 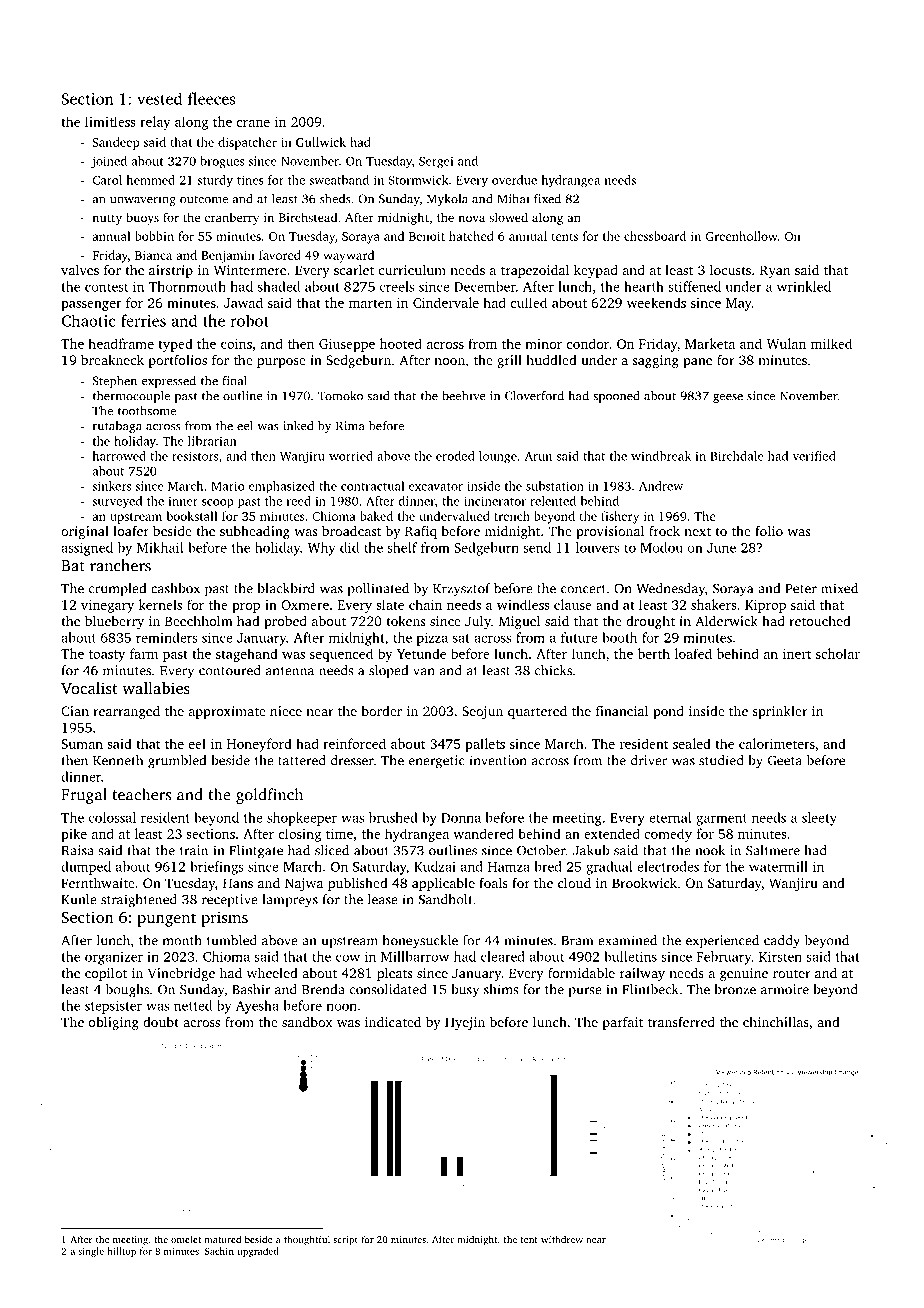 I want to click on fishery, so click(x=620, y=517).
